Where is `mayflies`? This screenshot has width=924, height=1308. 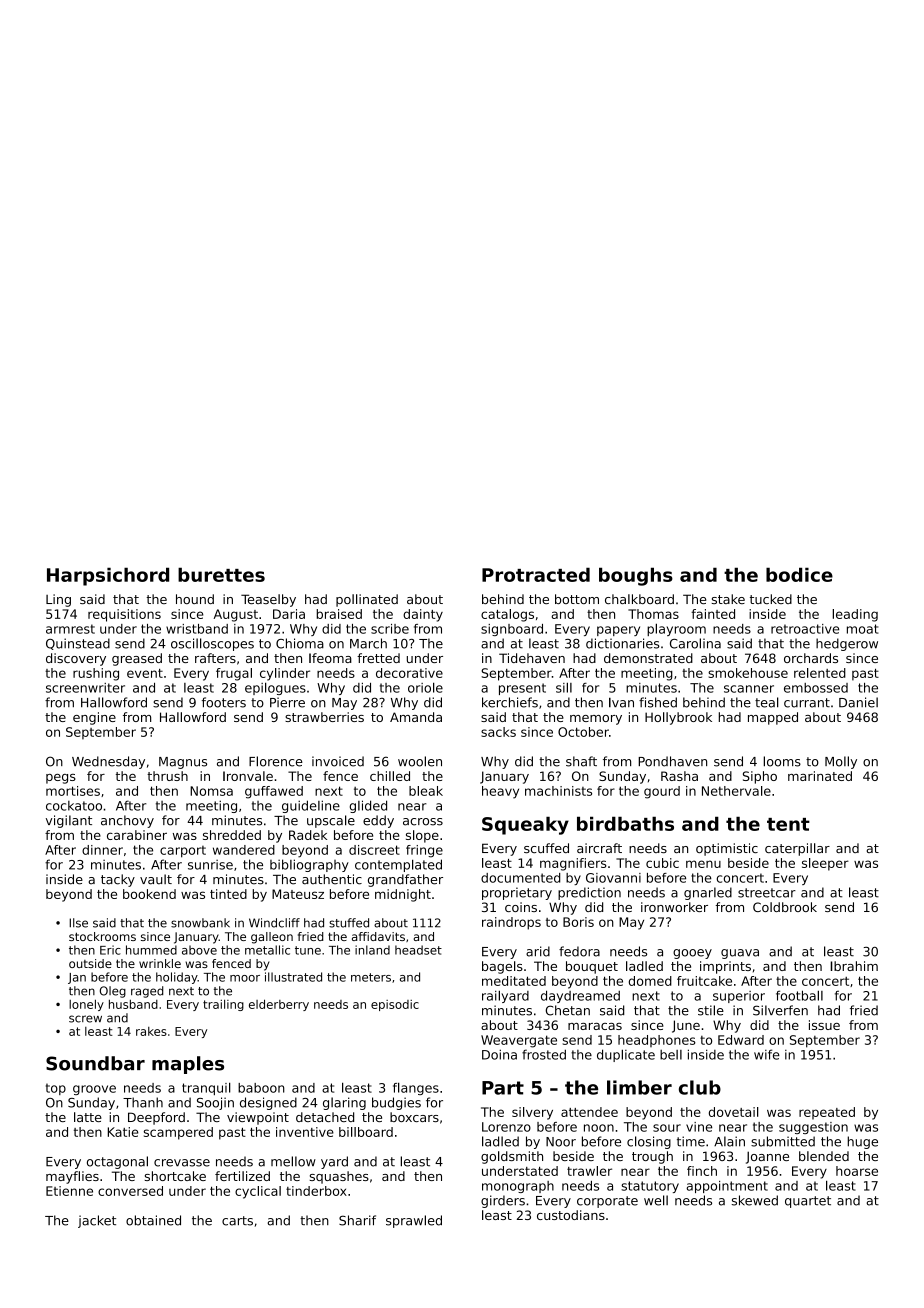 mayflies is located at coordinates (72, 1177).
